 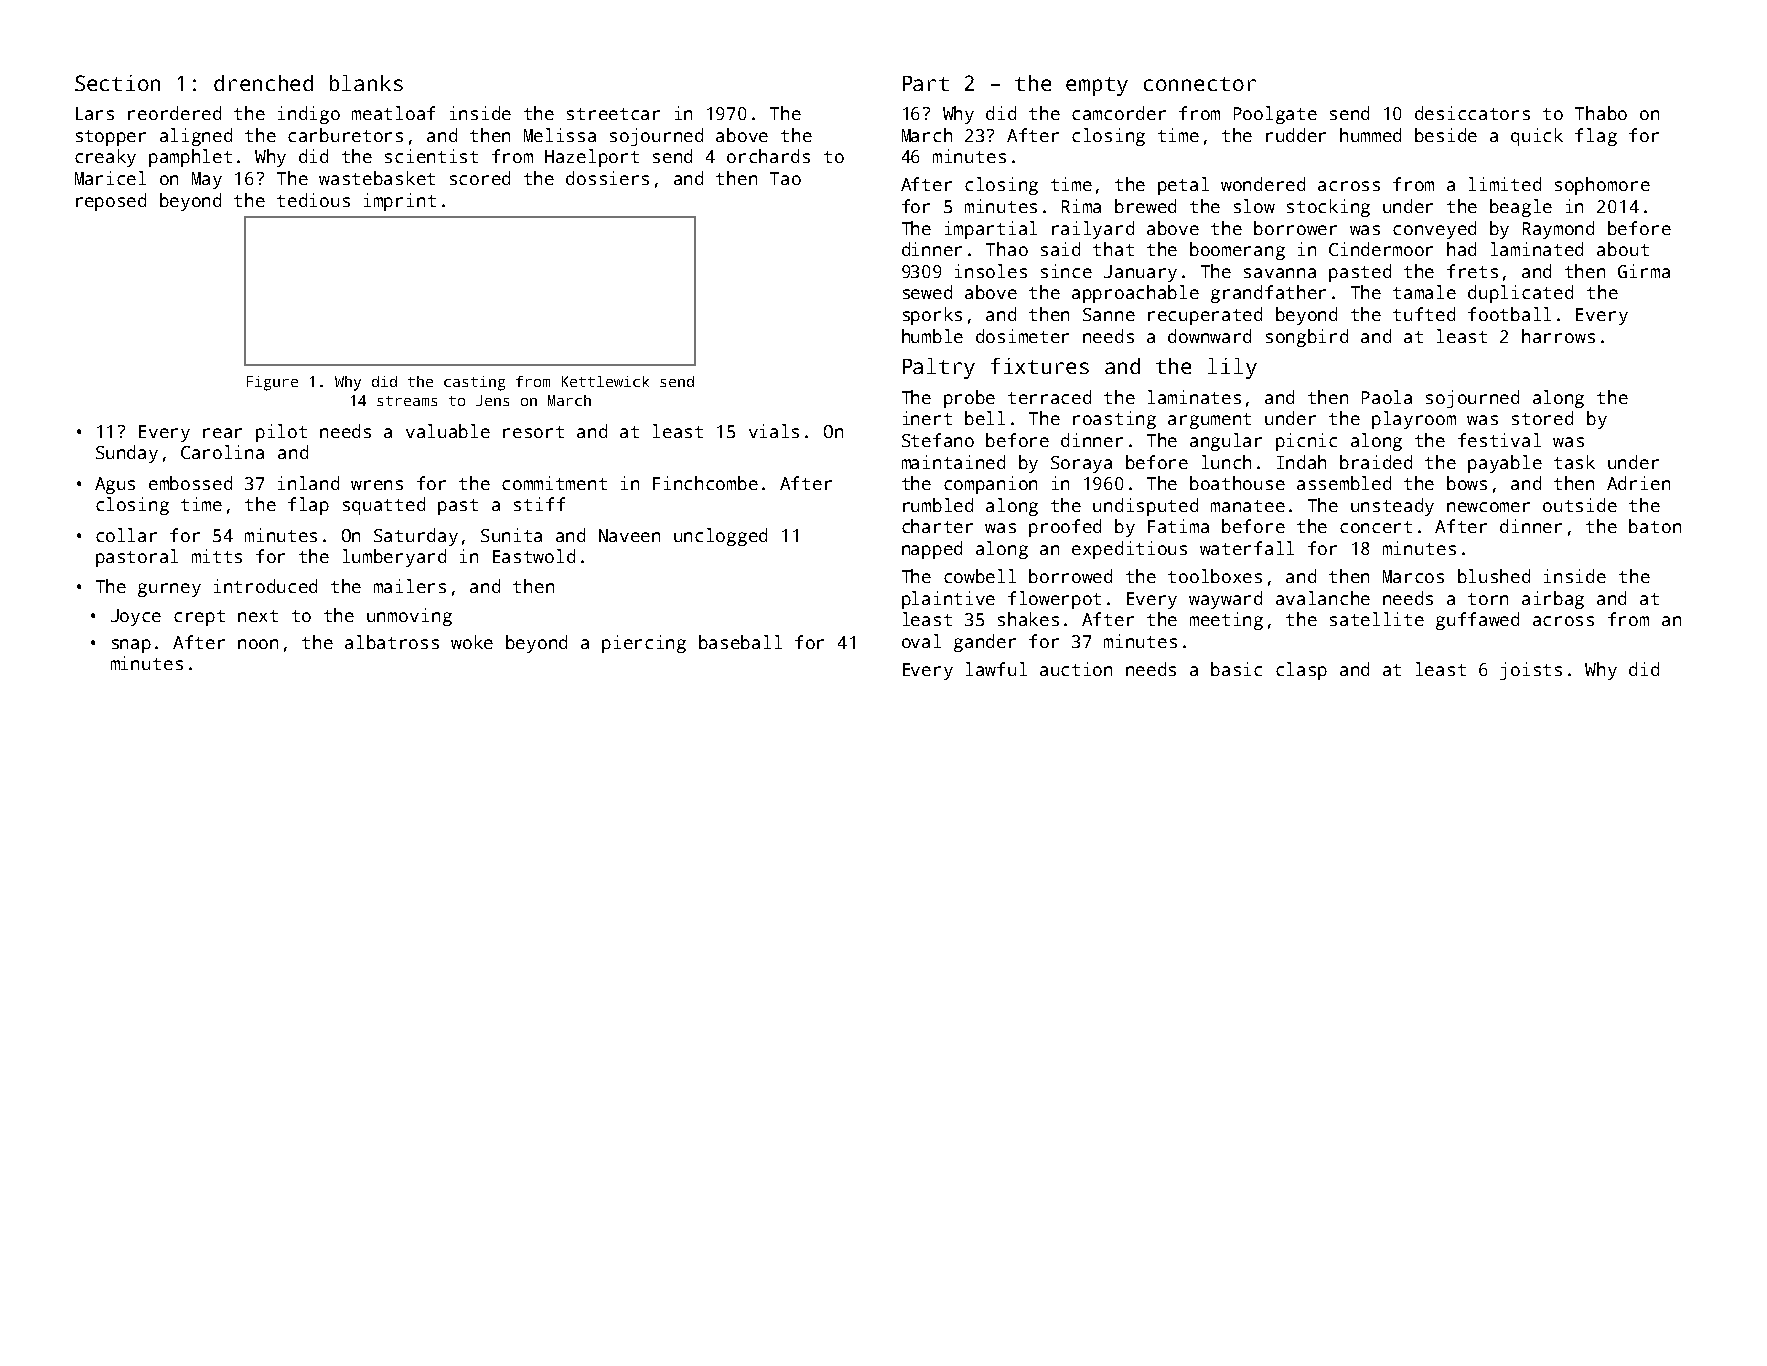 What do you see at coordinates (644, 644) in the document?
I see `piercing` at bounding box center [644, 644].
